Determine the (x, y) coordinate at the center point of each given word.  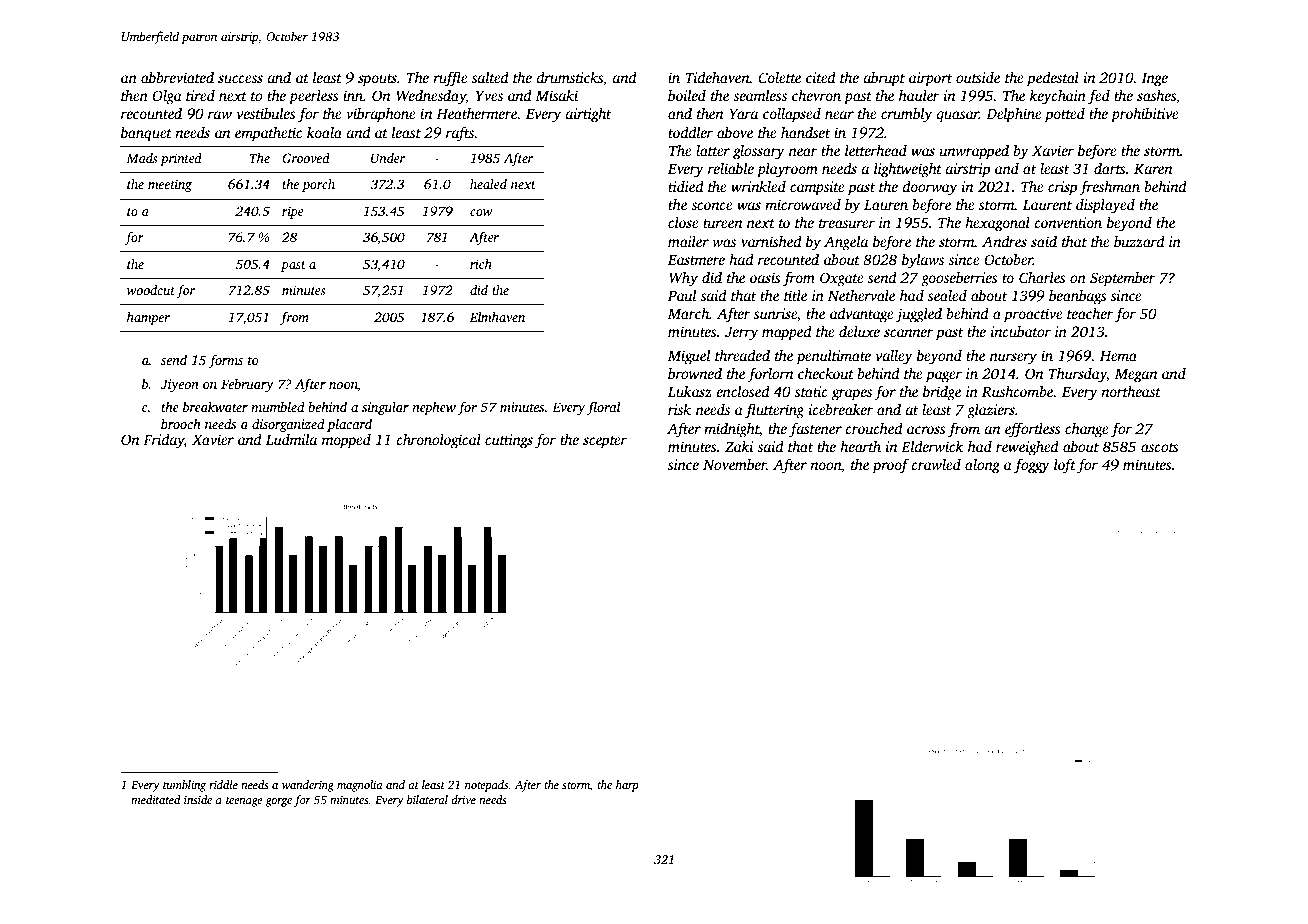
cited (821, 77)
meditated (156, 799)
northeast (1131, 391)
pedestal (1053, 79)
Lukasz (690, 391)
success (240, 79)
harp (627, 786)
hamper (148, 318)
